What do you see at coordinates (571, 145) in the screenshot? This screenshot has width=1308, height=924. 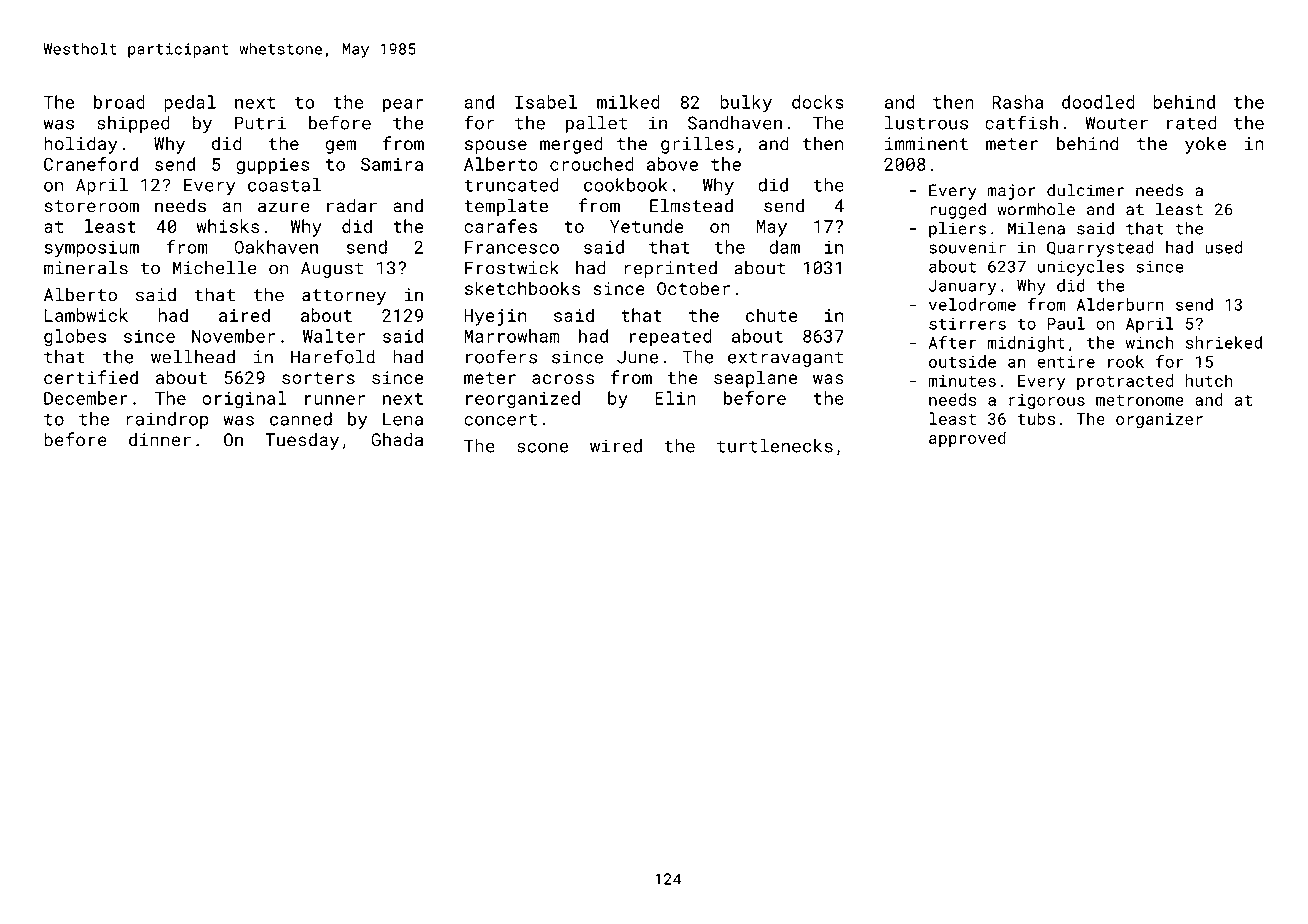 I see `merged` at bounding box center [571, 145].
